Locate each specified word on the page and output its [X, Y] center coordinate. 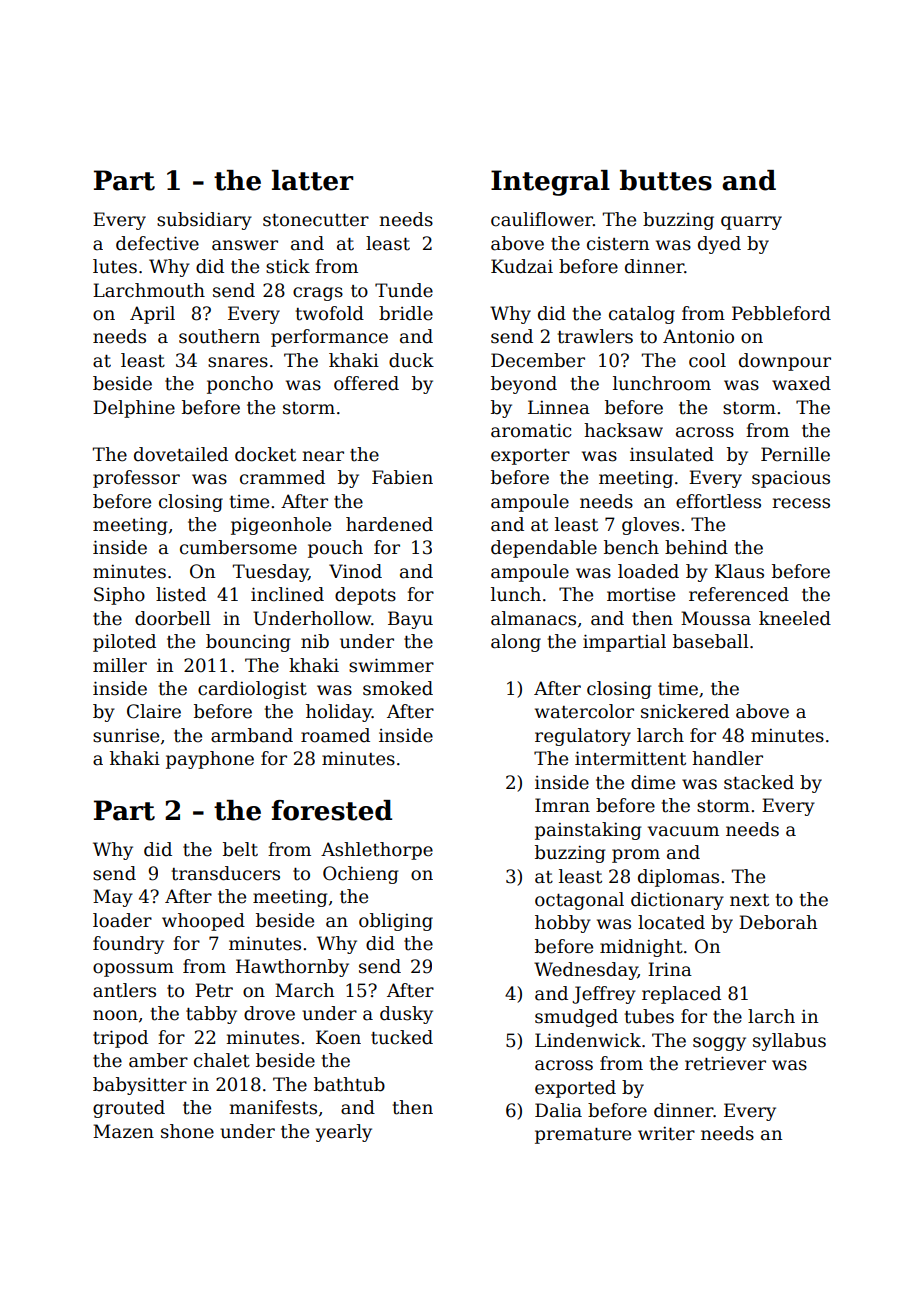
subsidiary [204, 221]
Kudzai [522, 266]
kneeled [795, 618]
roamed [335, 735]
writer [666, 1134]
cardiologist [252, 690]
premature [583, 1136]
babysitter [140, 1086]
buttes [666, 180]
